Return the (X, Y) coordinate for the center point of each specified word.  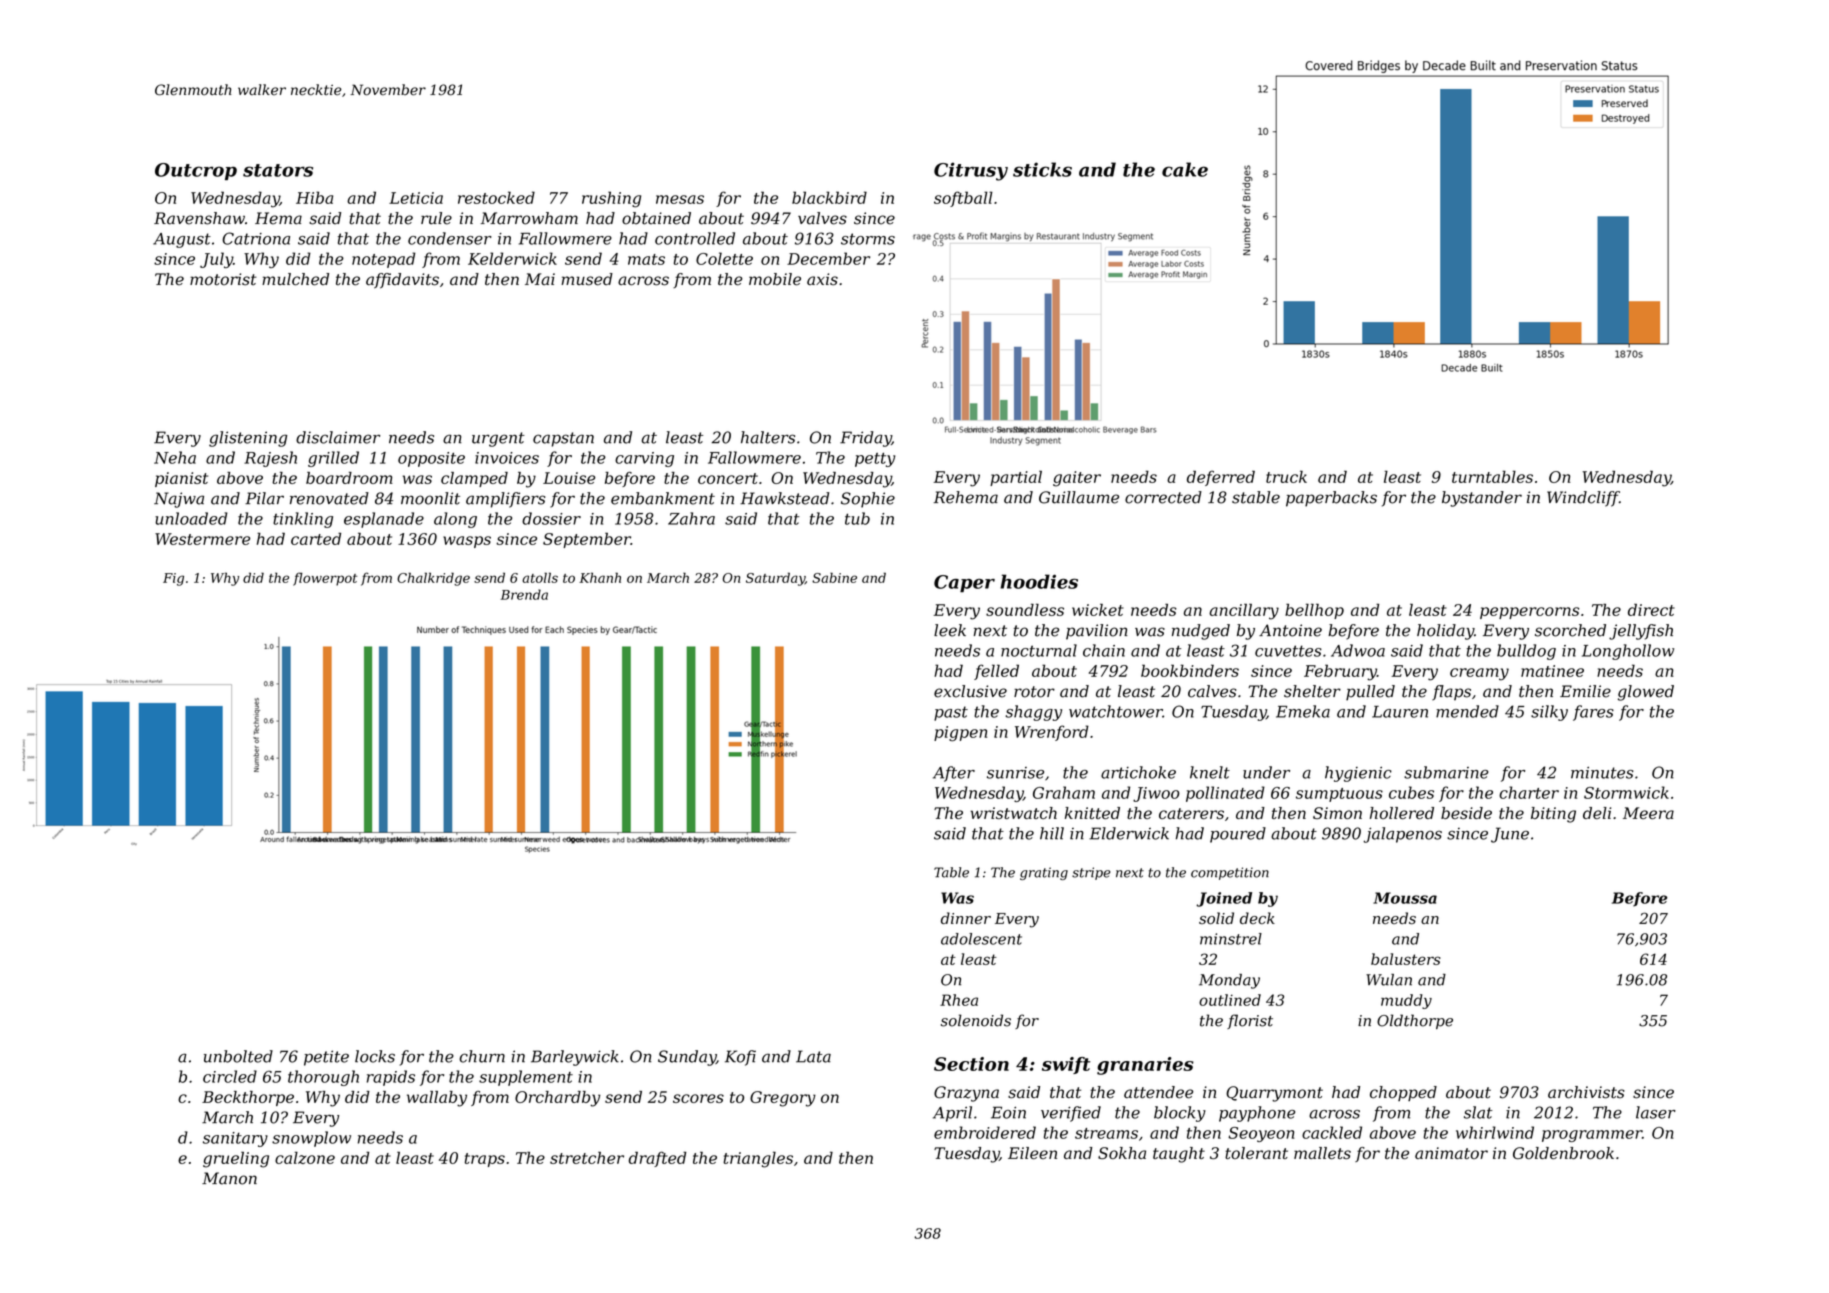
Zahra (691, 518)
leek (950, 630)
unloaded (191, 518)
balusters (1406, 959)
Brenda (524, 594)
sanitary (235, 1139)
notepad (383, 260)
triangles (758, 1159)
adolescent (981, 939)
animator (1451, 1153)
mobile (775, 279)
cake (1185, 169)
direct (1651, 610)
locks (375, 1056)
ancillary (1244, 612)
